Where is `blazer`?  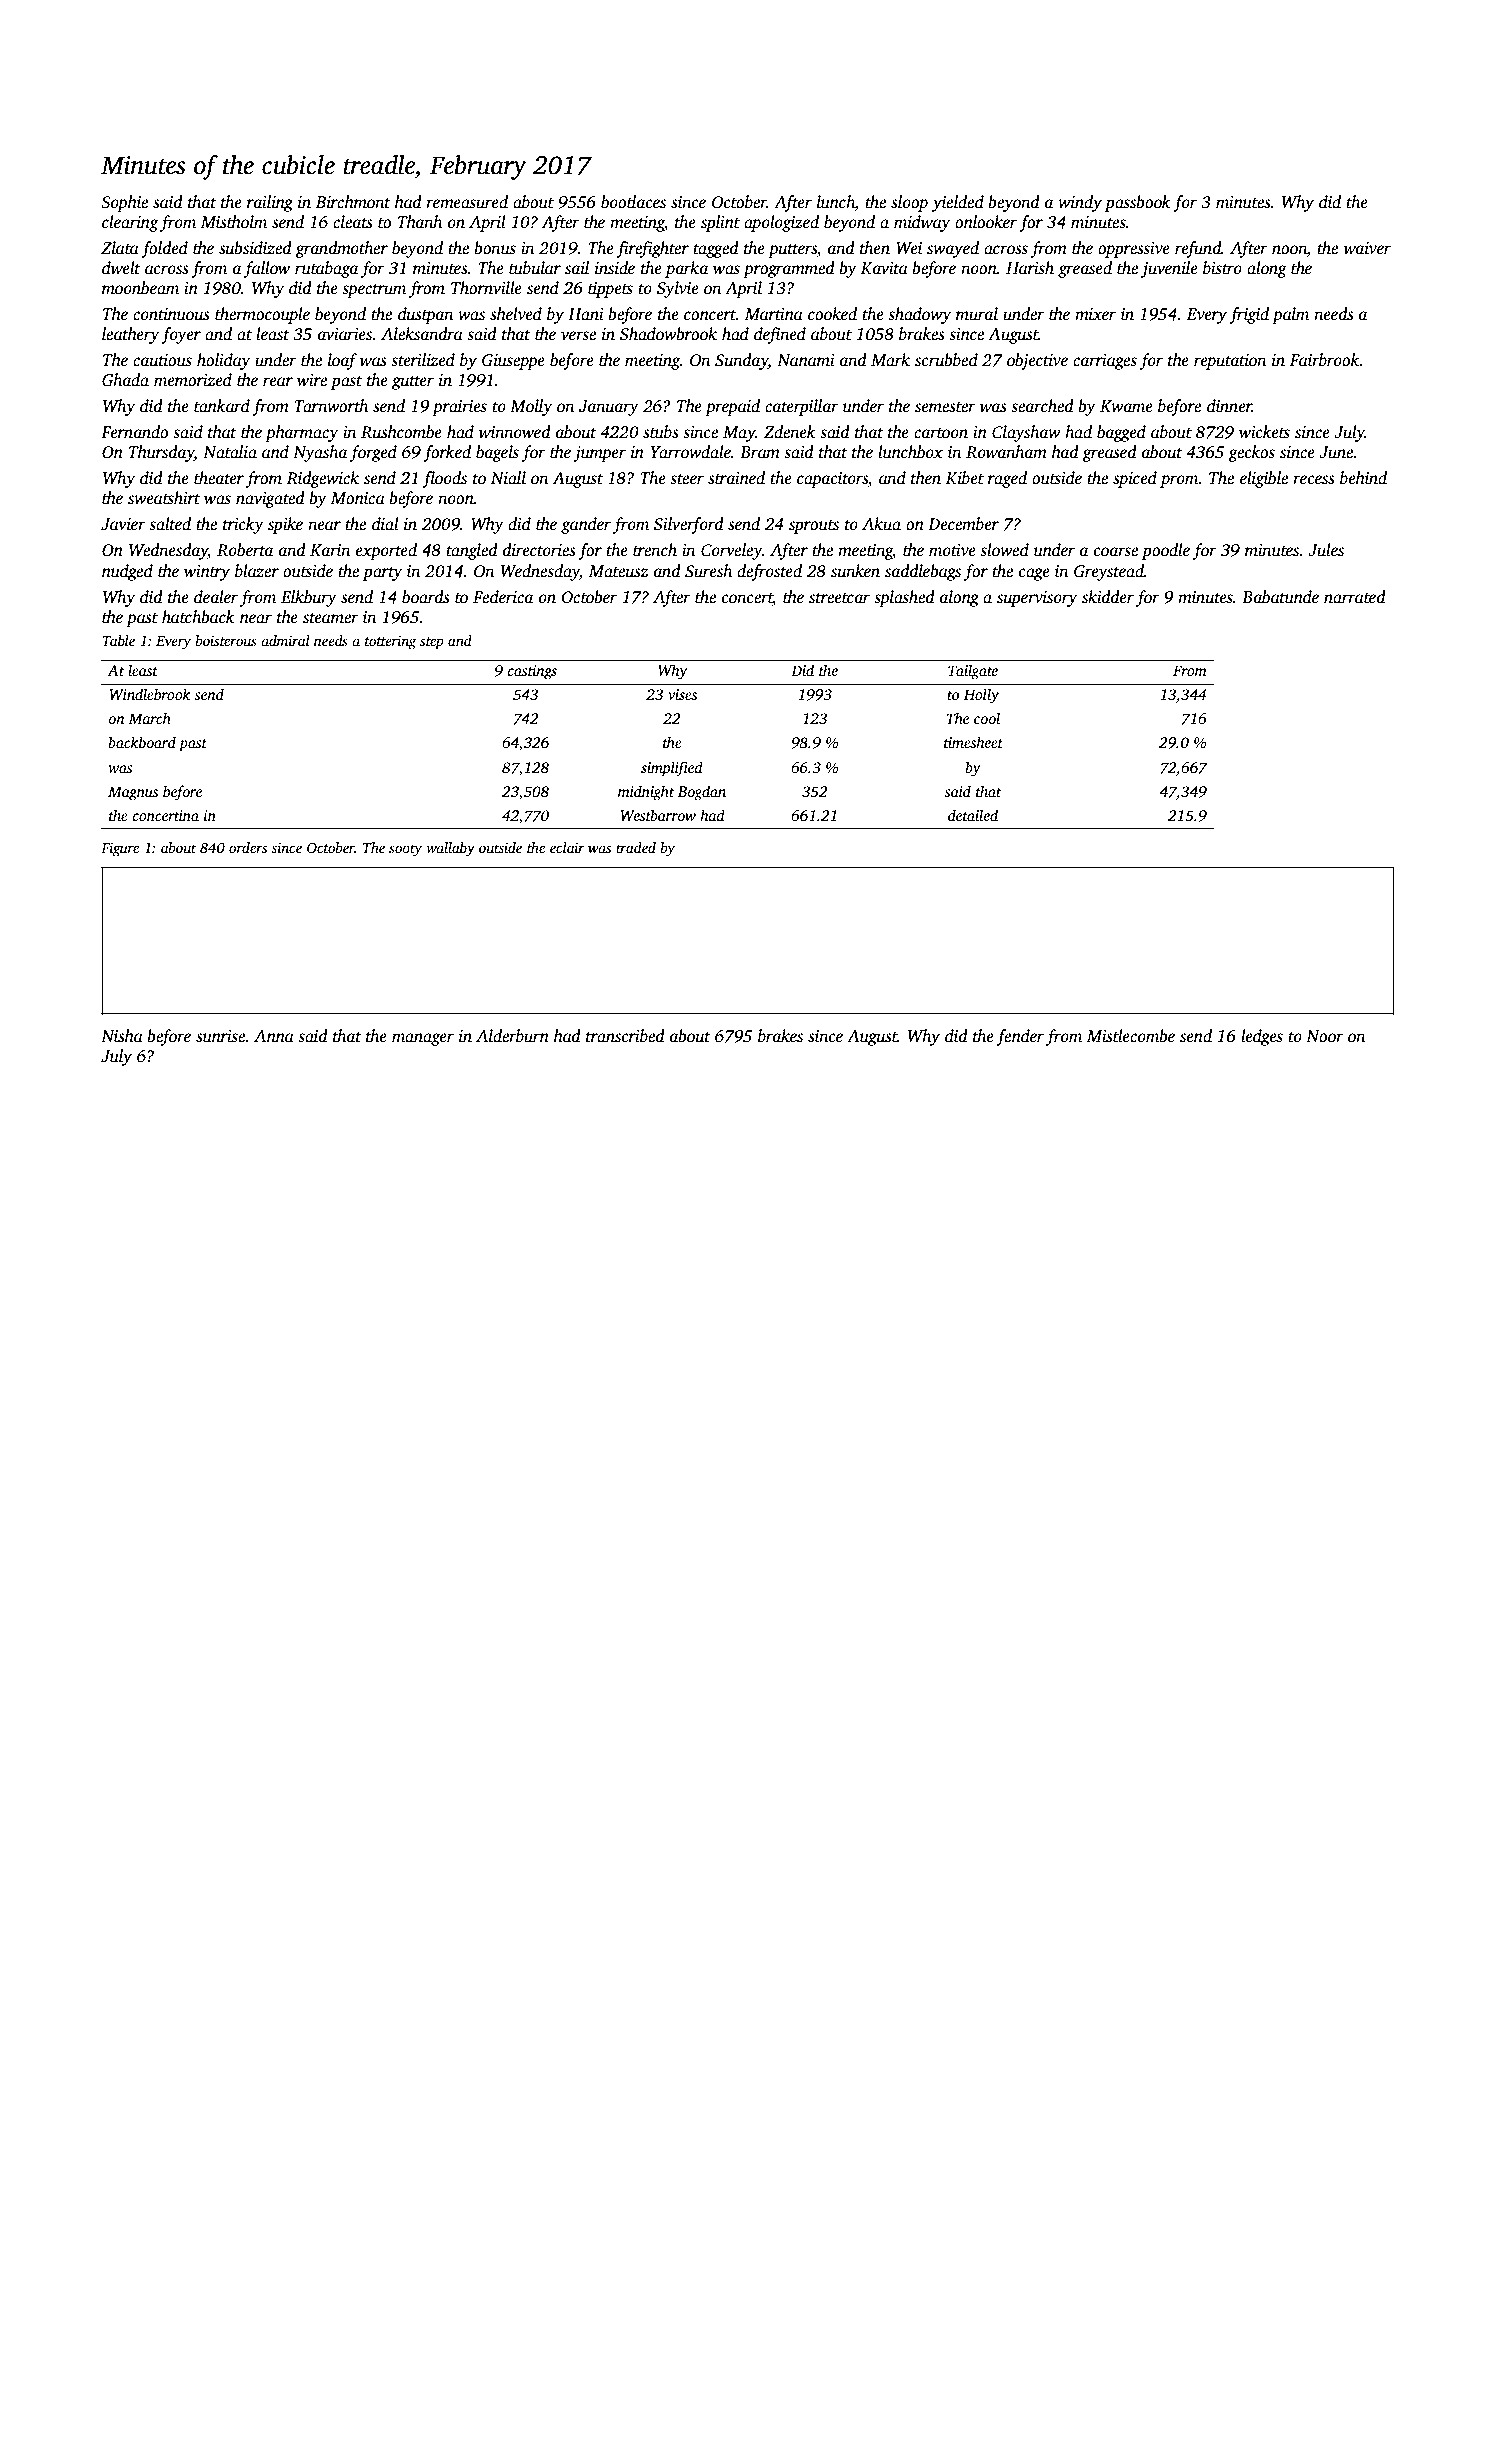
blazer is located at coordinates (257, 571).
